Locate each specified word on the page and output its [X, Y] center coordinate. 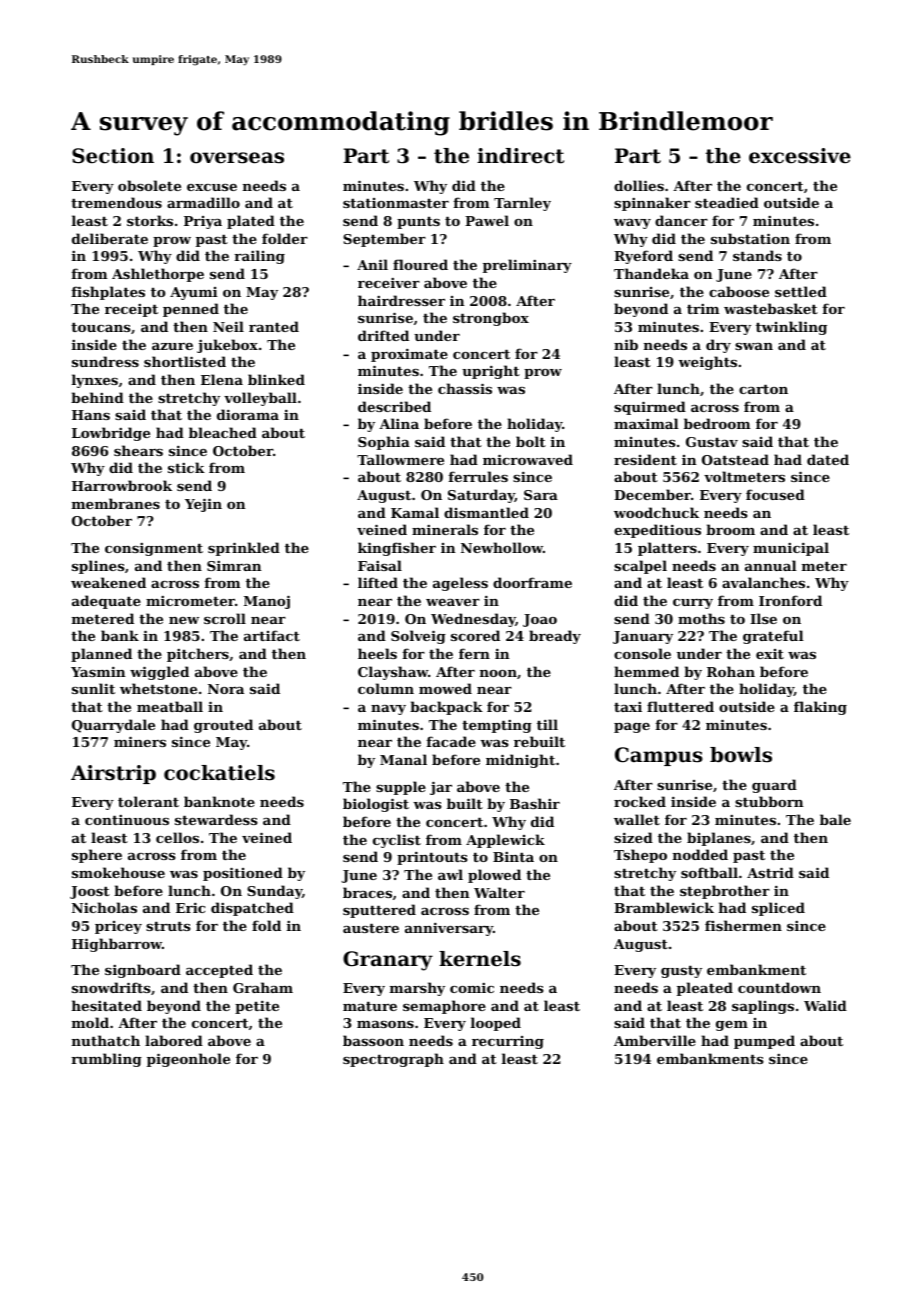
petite [257, 1007]
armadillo [203, 202]
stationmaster [396, 203]
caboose [739, 291]
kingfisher [397, 549]
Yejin [203, 505]
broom [730, 529]
